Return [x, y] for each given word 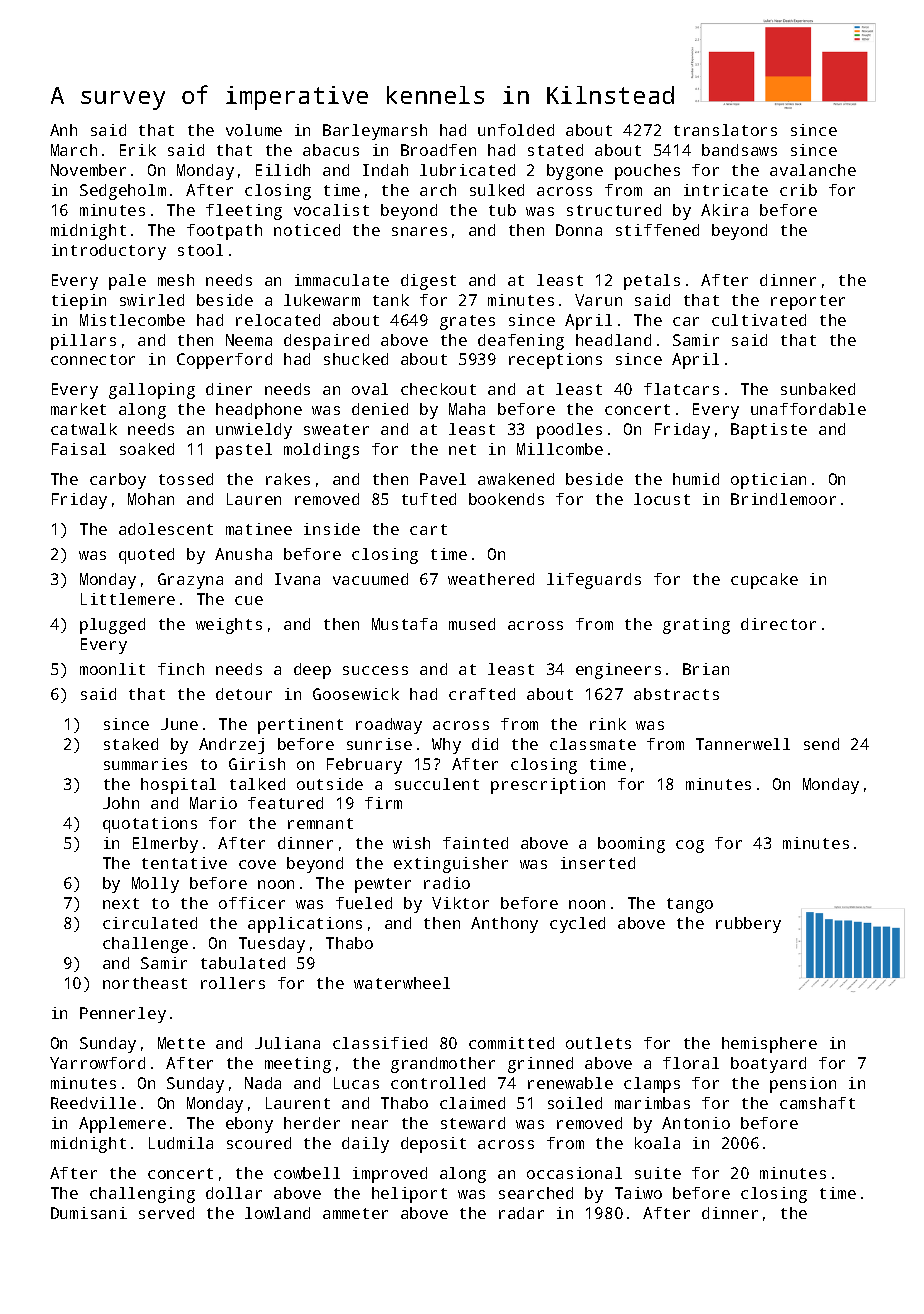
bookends [506, 499]
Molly [155, 885]
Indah [385, 170]
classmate [593, 744]
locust [662, 499]
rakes [288, 479]
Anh [63, 130]
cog [690, 846]
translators [725, 130]
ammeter [355, 1213]
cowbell [307, 1173]
